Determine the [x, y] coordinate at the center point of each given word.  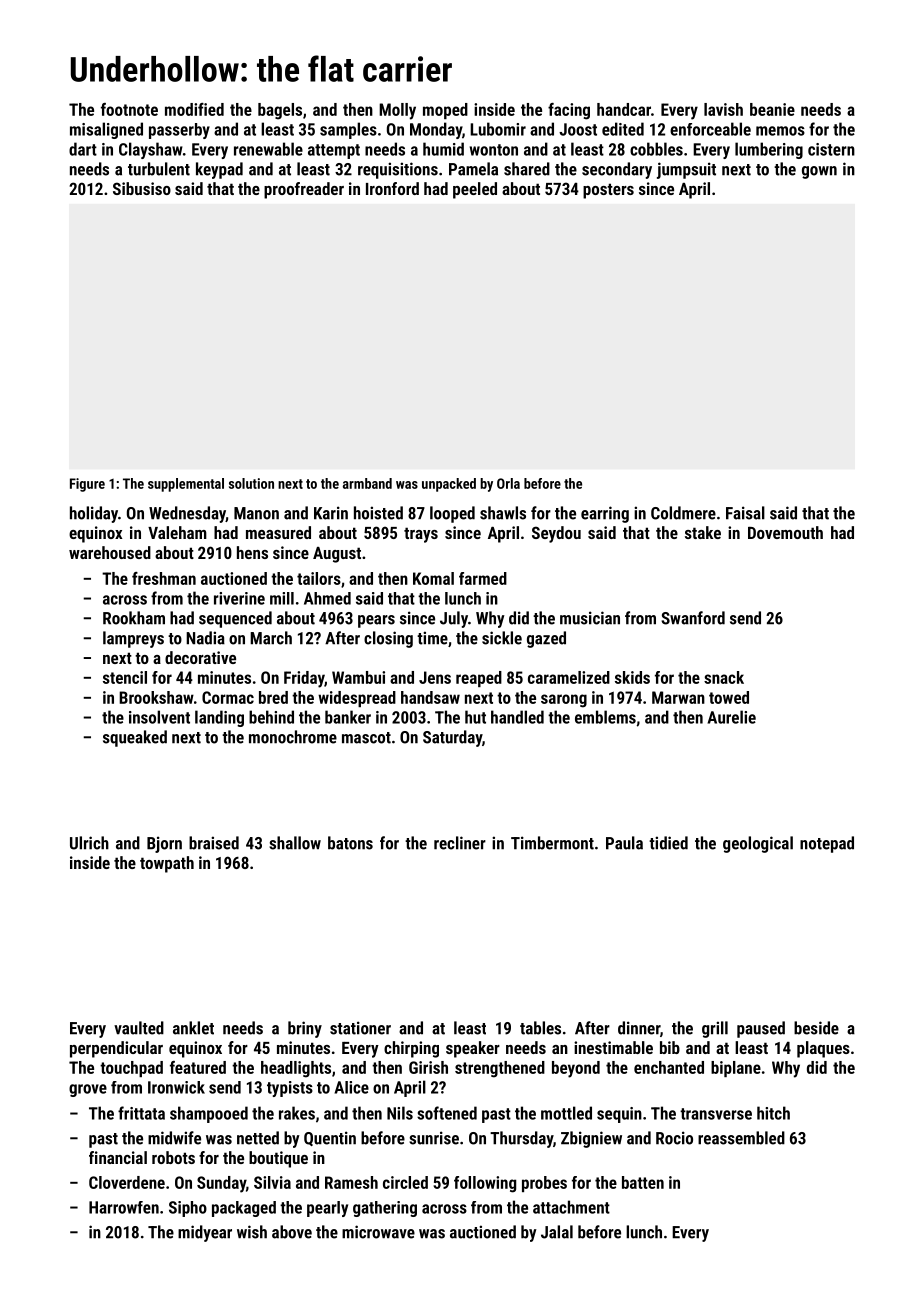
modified [194, 109]
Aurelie [731, 717]
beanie [772, 109]
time [432, 638]
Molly [397, 111]
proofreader [304, 190]
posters [608, 191]
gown [819, 172]
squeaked [135, 738]
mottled [566, 1113]
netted [258, 1138]
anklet [193, 1028]
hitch [773, 1113]
